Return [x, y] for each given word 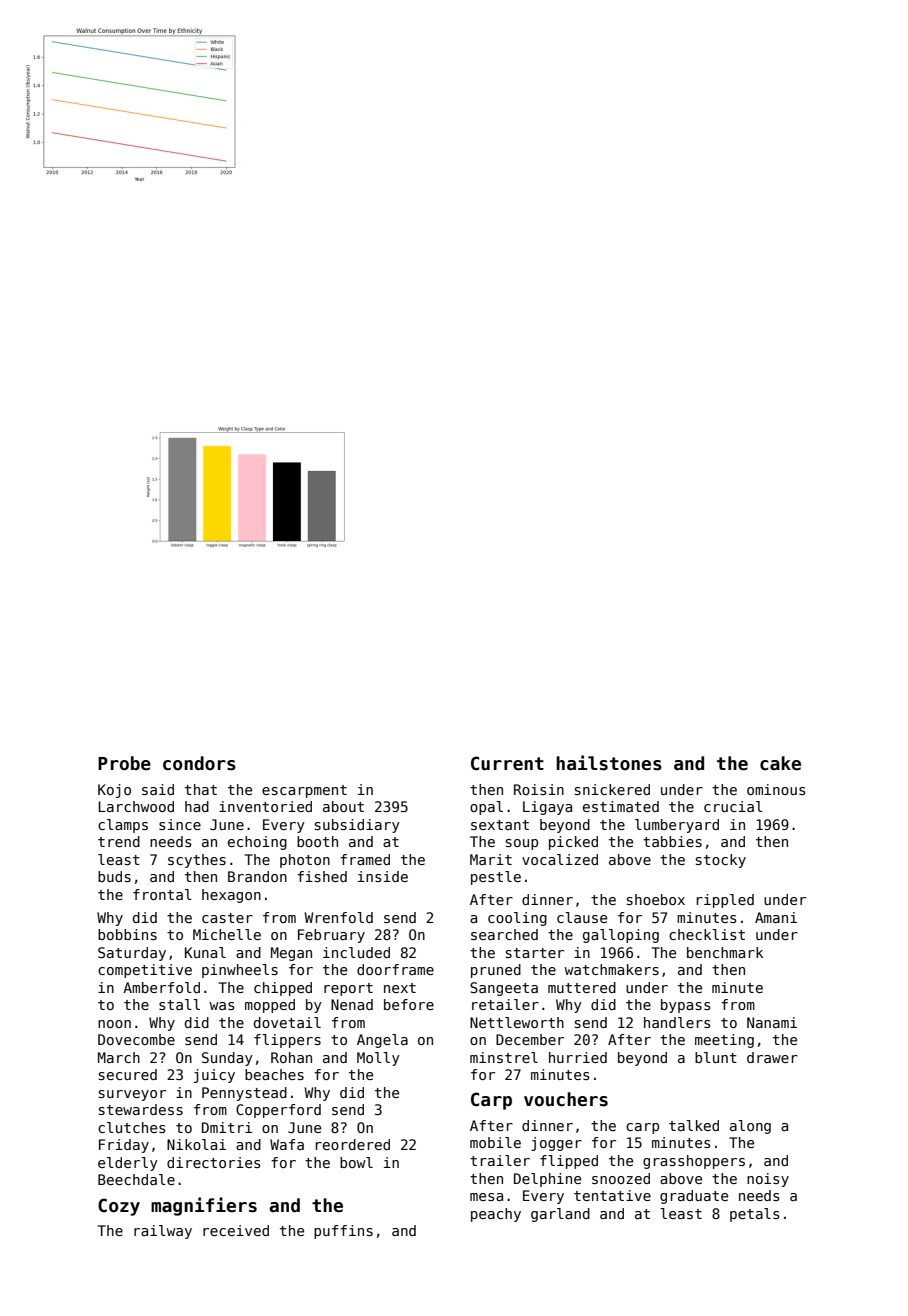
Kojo [114, 791]
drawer [772, 1057]
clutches [132, 1127]
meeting [724, 1041]
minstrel [504, 1057]
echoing [257, 843]
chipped [283, 989]
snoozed [621, 1178]
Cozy [119, 1207]
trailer [500, 1160]
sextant [500, 825]
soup [522, 844]
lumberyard [677, 826]
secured [128, 1074]
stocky [721, 861]
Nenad [352, 1004]
